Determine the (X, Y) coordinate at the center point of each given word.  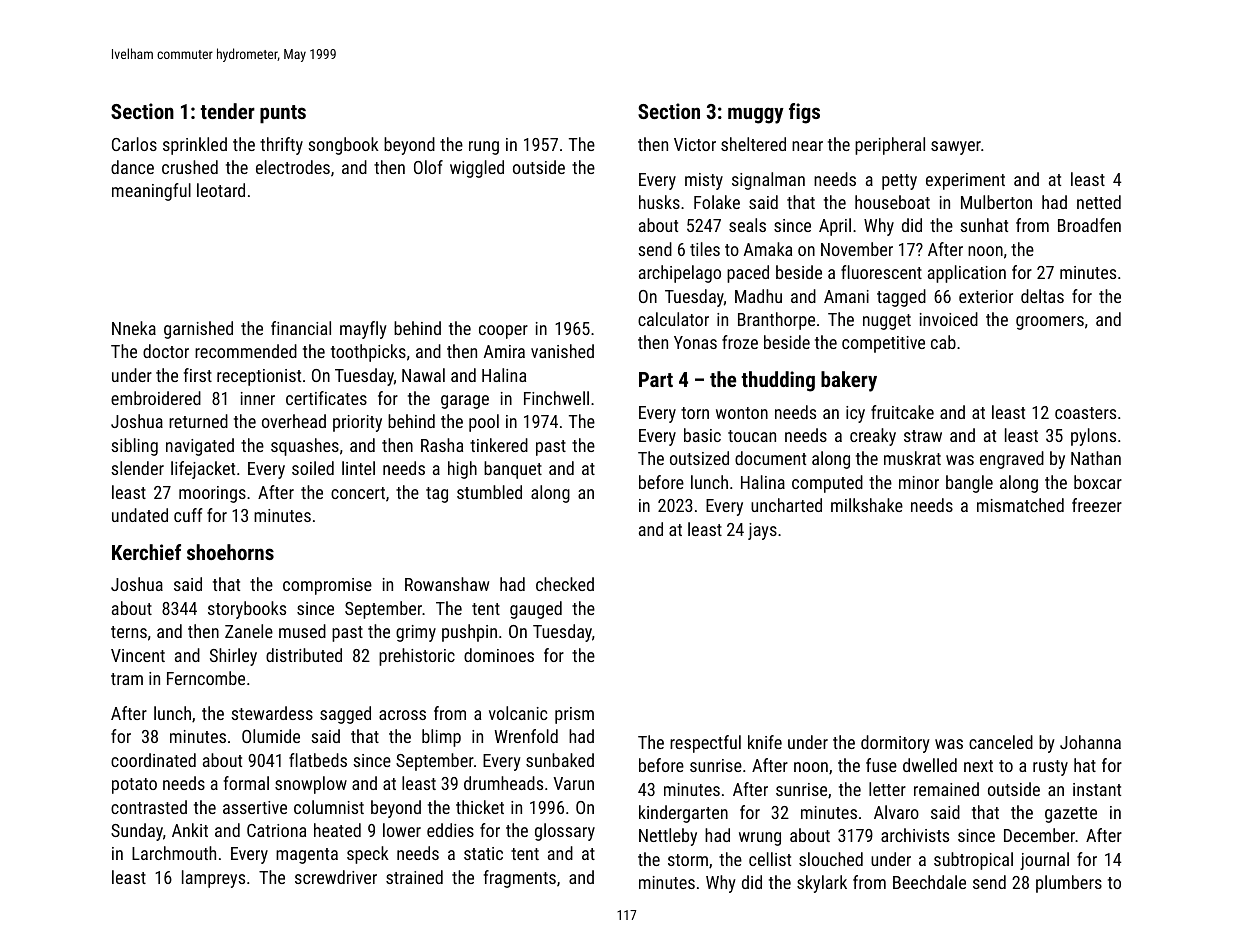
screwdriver (336, 877)
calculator (673, 319)
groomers (1050, 323)
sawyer (956, 148)
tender (227, 111)
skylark (822, 884)
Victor (695, 144)
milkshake (867, 505)
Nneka (134, 328)
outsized (699, 458)
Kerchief (146, 552)
